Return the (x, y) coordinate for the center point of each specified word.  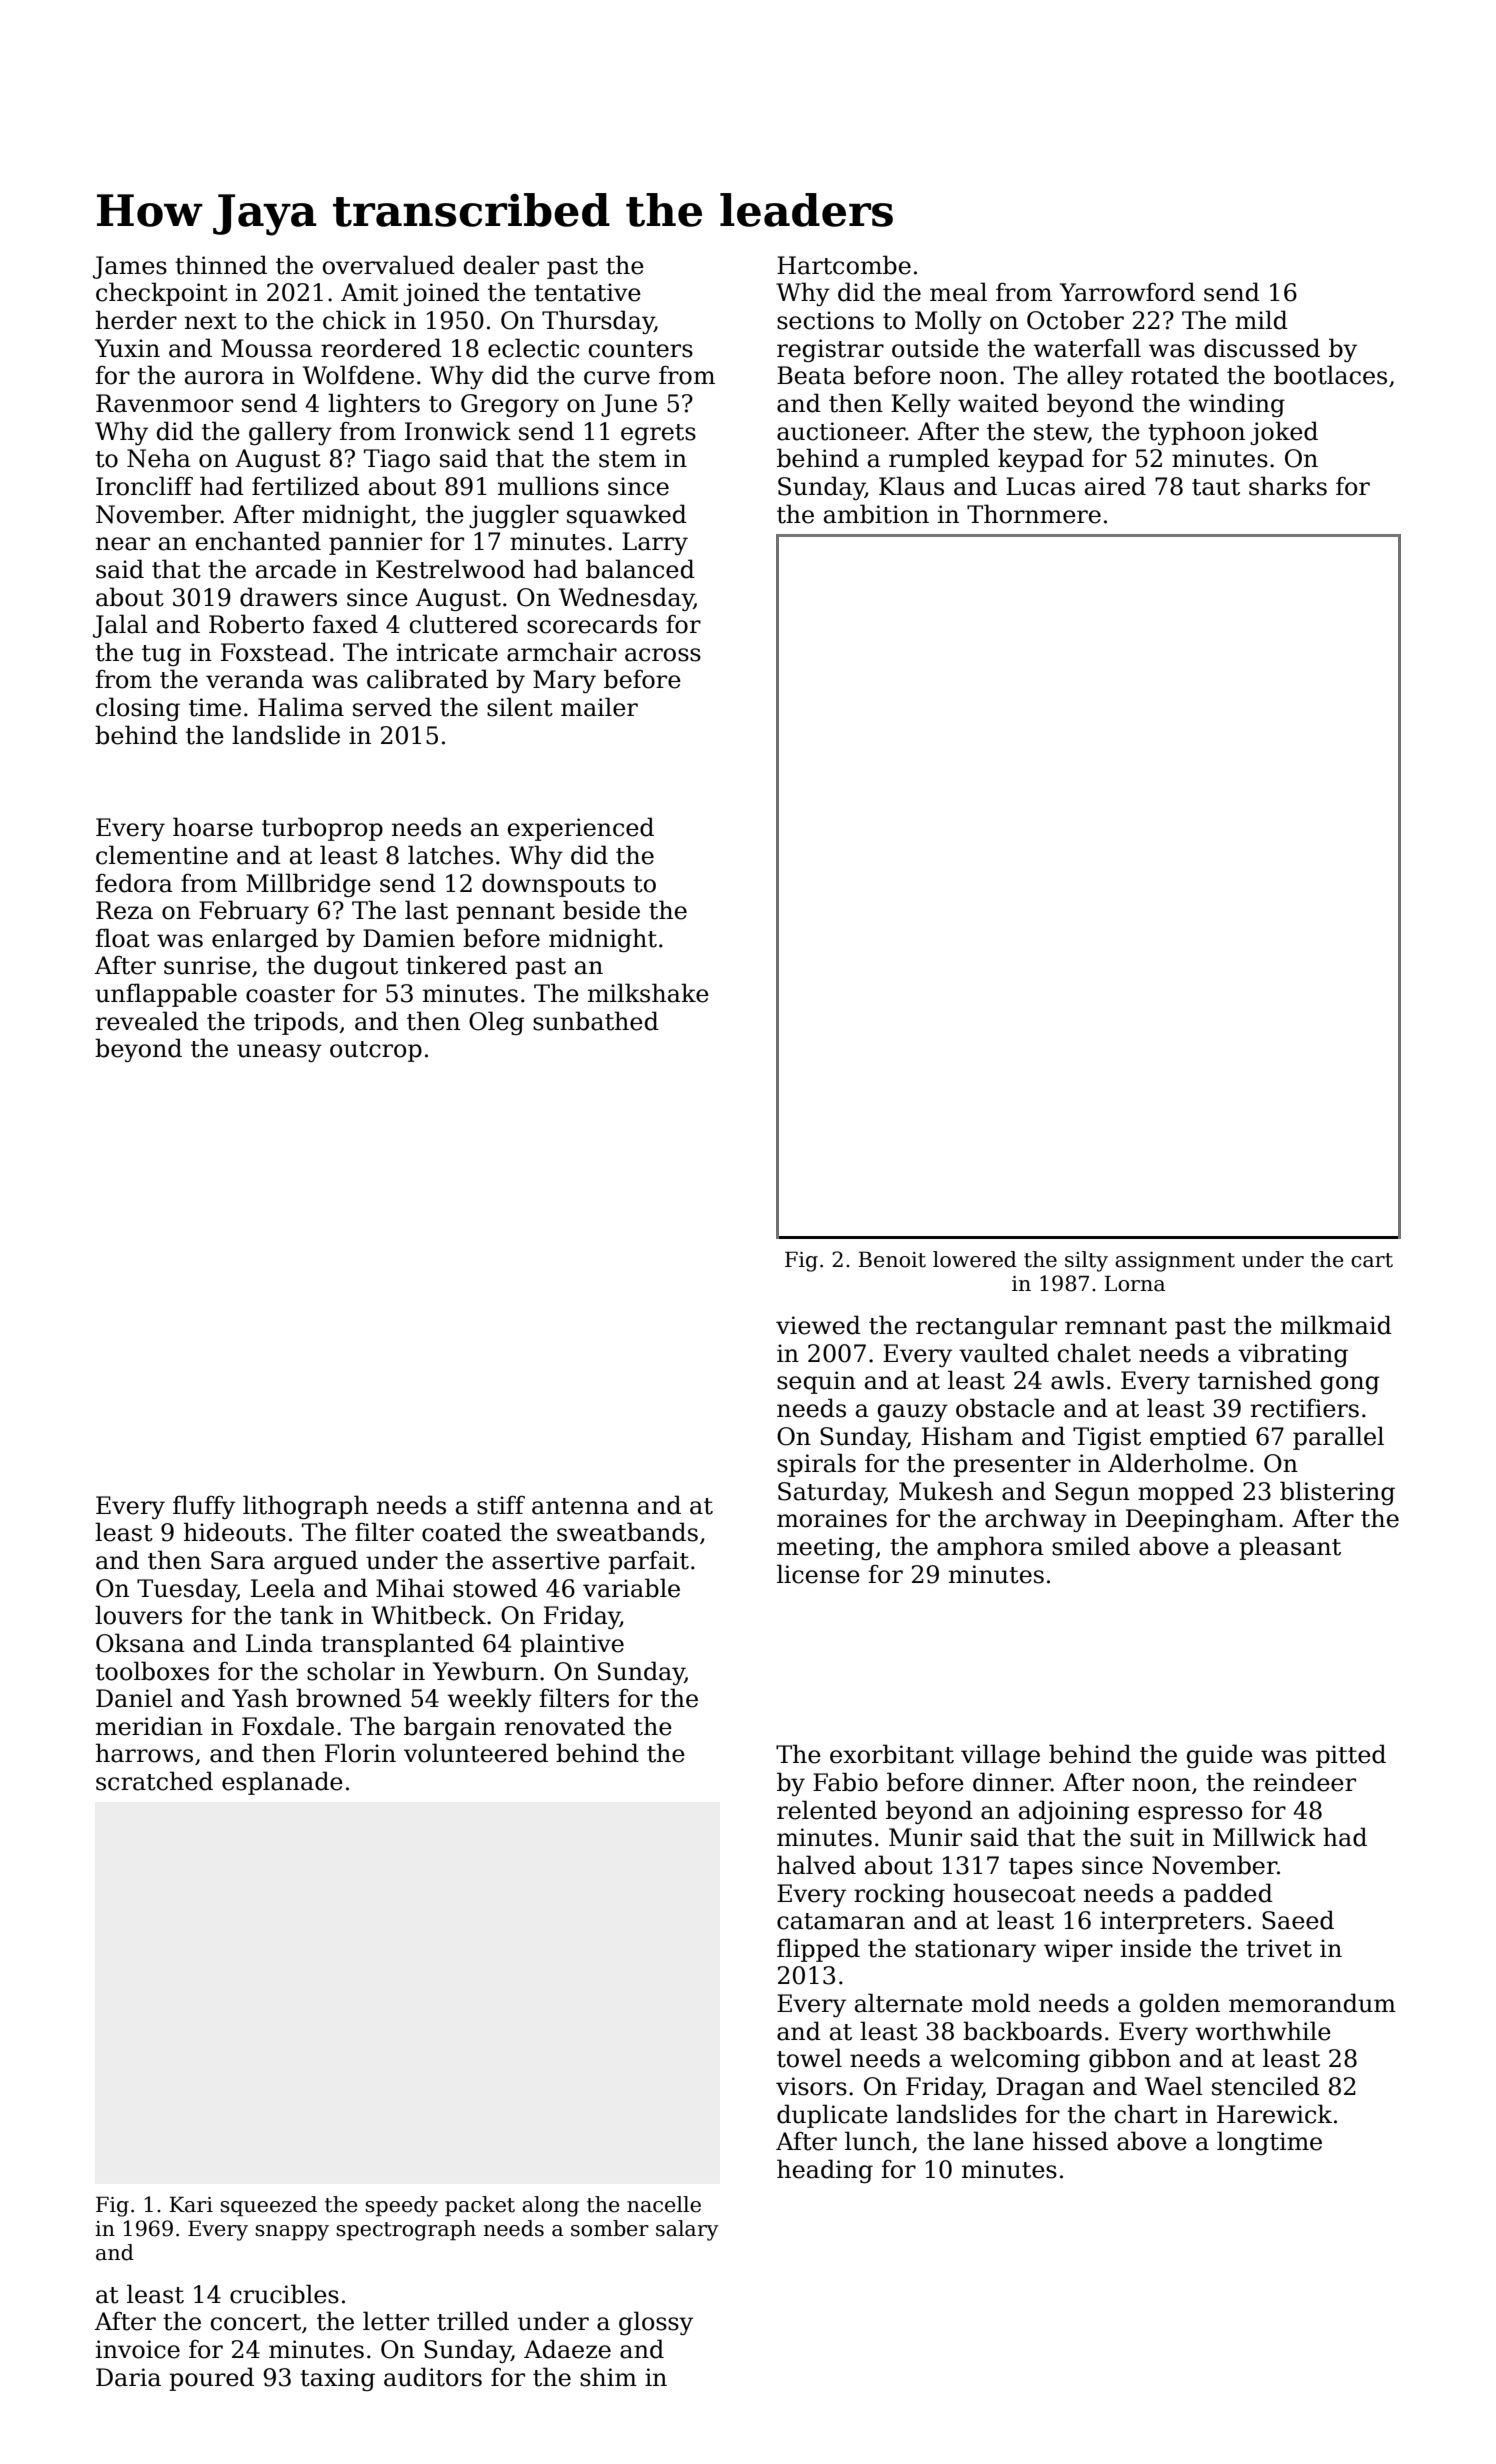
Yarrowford (1127, 292)
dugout (356, 967)
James (130, 267)
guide (1220, 1756)
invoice (138, 2349)
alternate (909, 2003)
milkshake (648, 993)
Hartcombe (844, 265)
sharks (1288, 486)
